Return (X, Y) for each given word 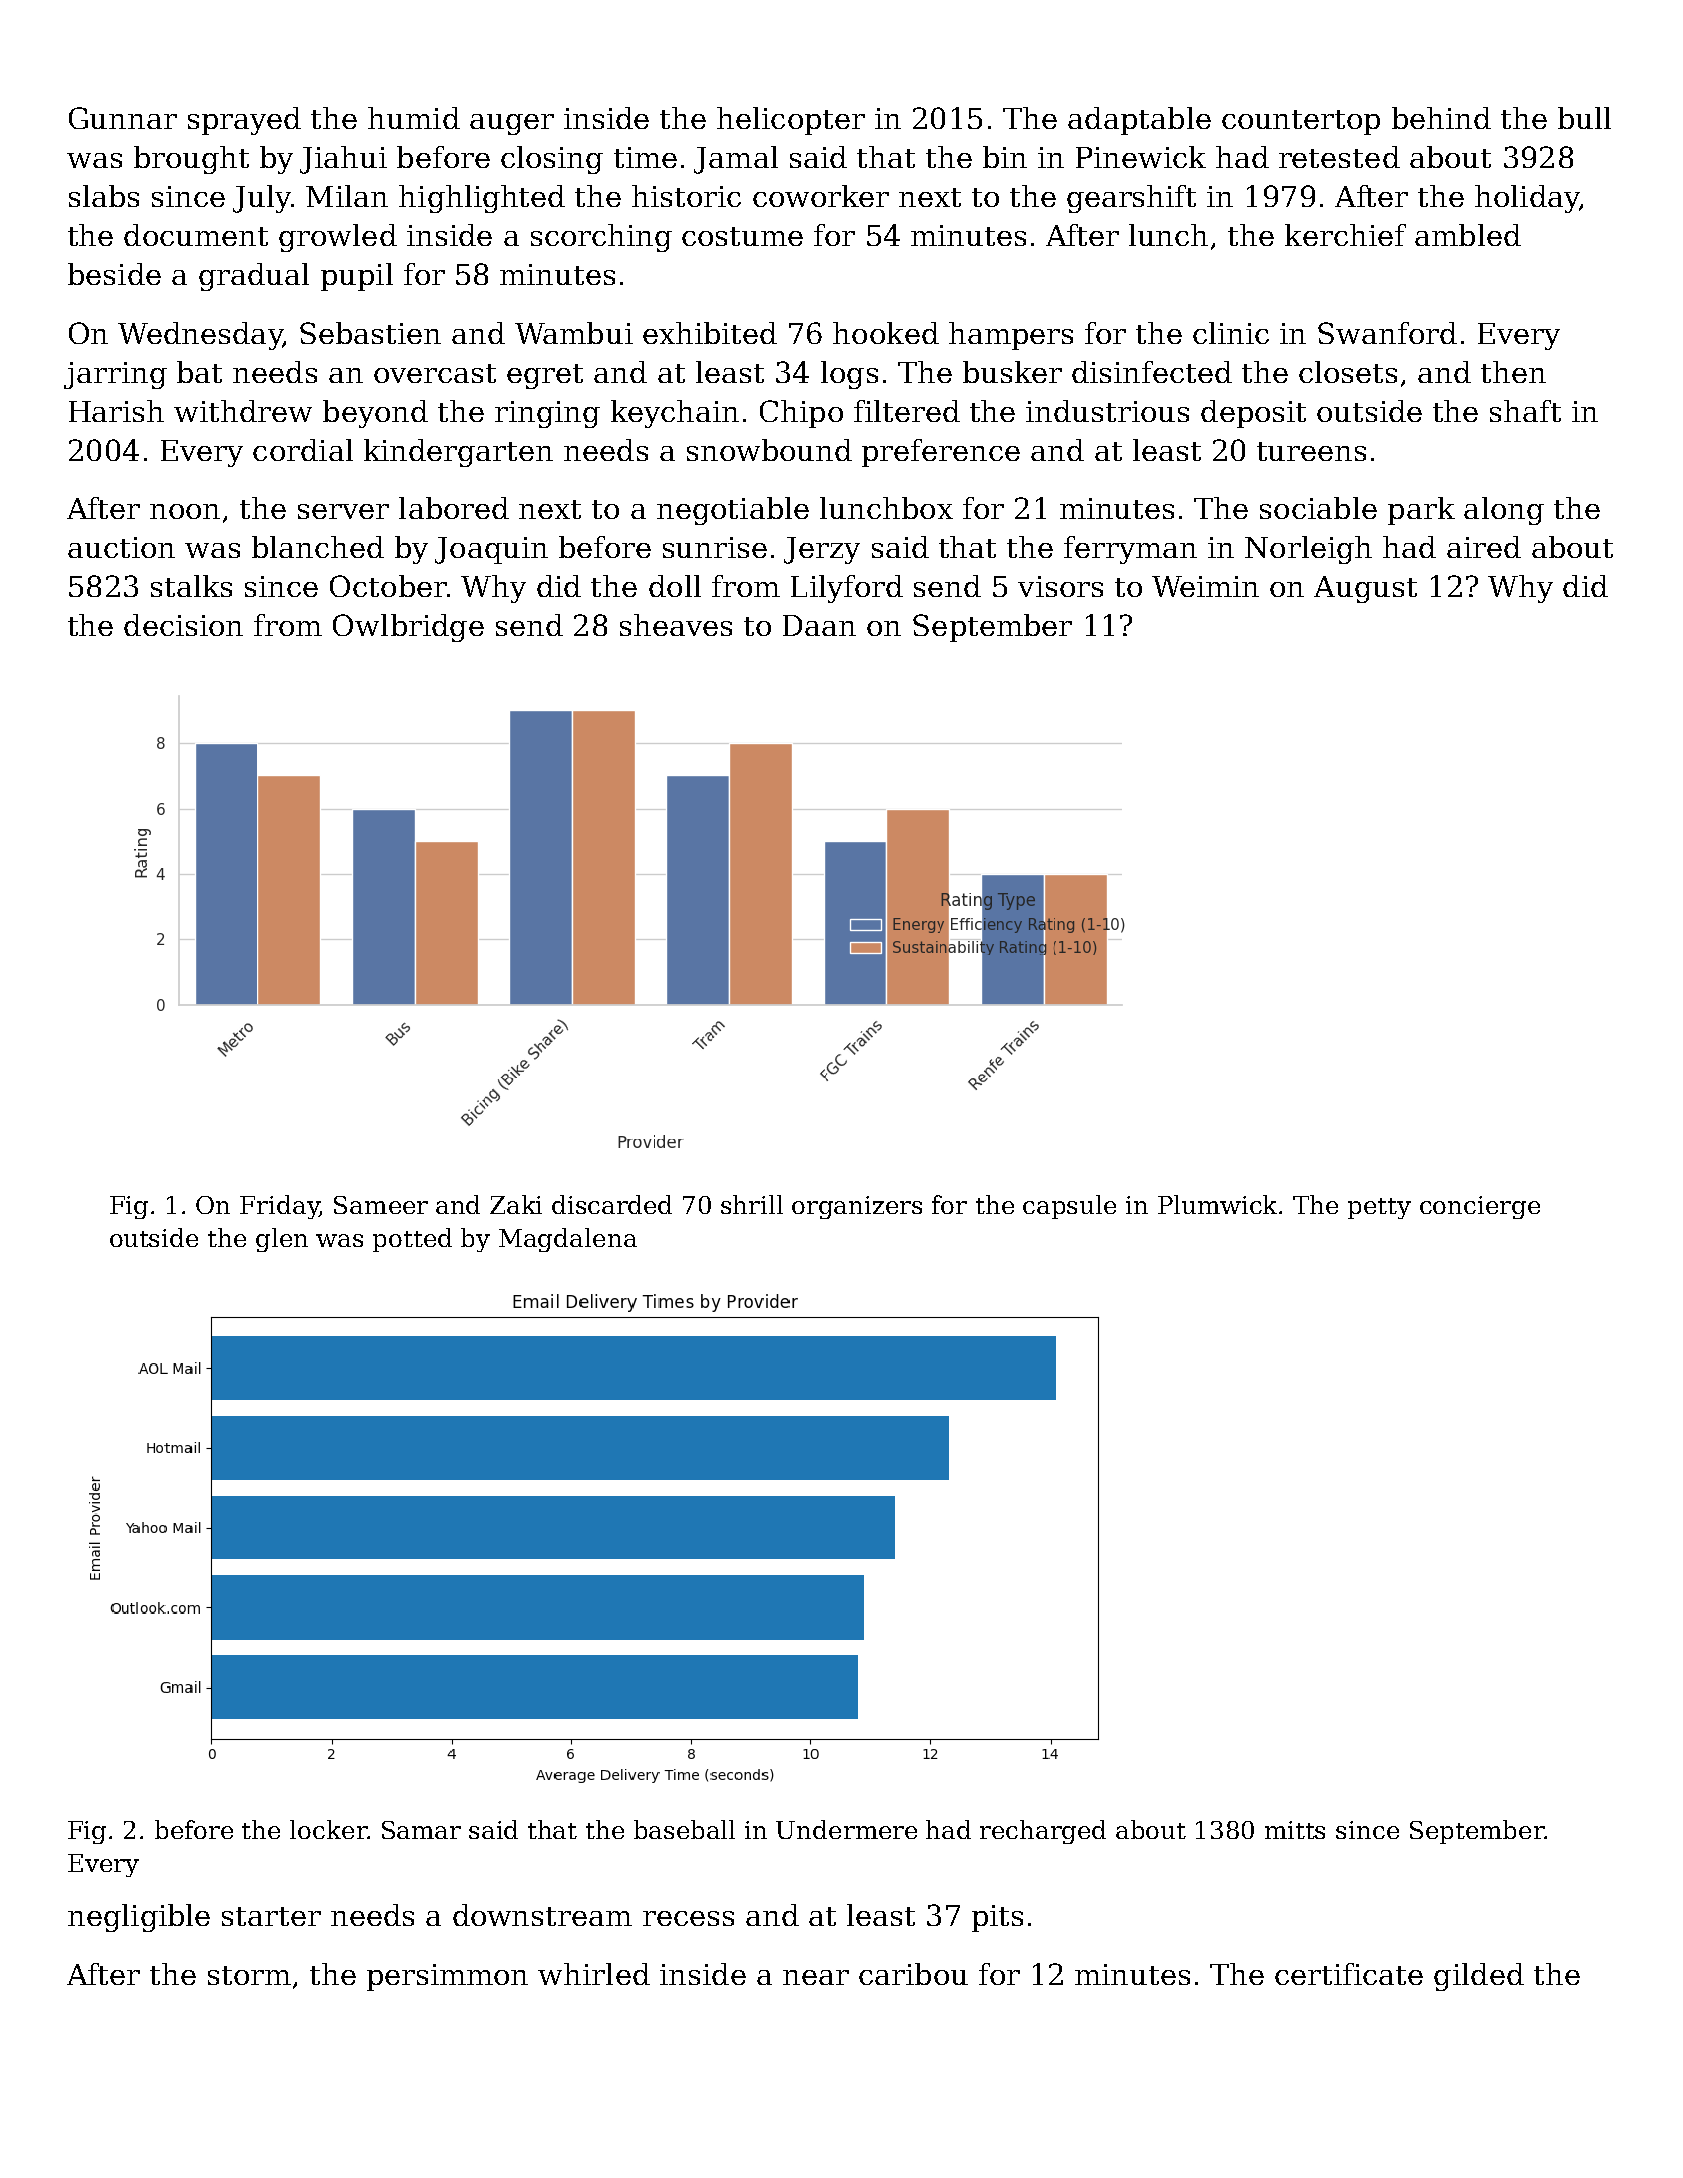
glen (282, 1240)
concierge (1480, 1207)
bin (1005, 157)
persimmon (447, 1977)
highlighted (482, 199)
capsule (1069, 1207)
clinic (1231, 333)
